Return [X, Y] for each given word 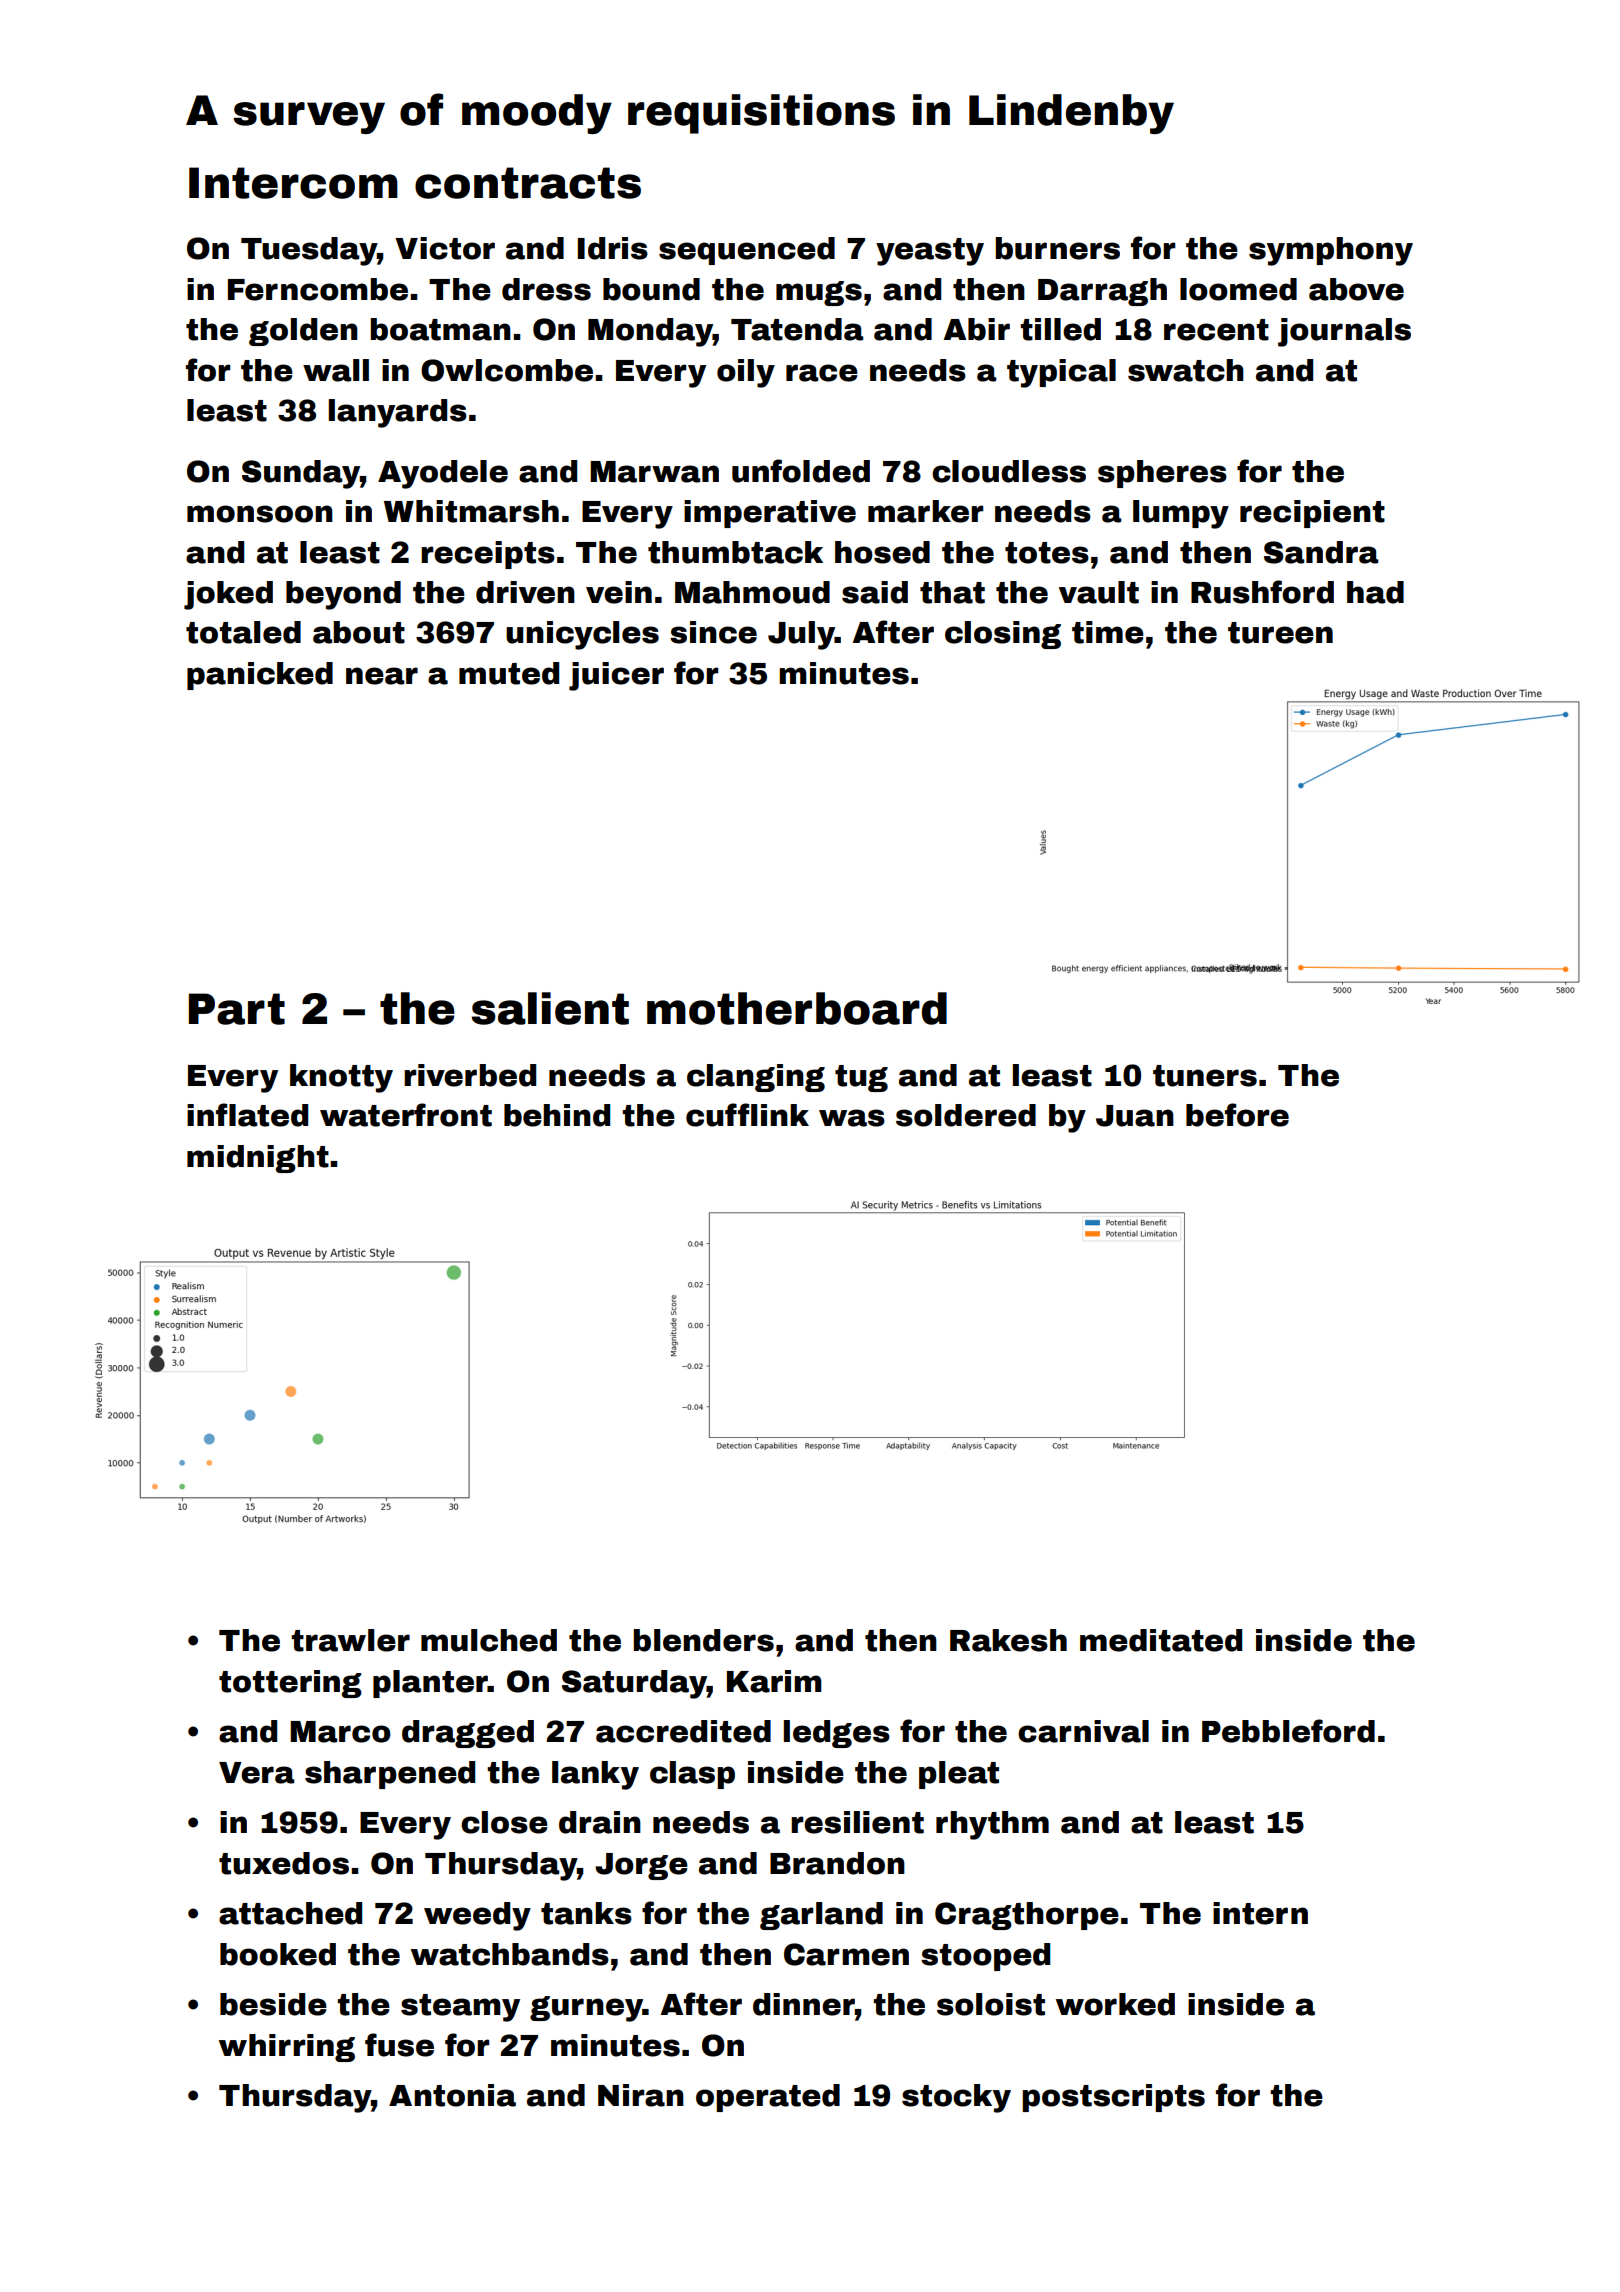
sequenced [747, 251]
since [713, 632]
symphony [1331, 251]
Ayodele [443, 474]
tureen [1280, 633]
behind [557, 1115]
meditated [1161, 1640]
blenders [703, 1640]
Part [237, 1009]
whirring [287, 2048]
